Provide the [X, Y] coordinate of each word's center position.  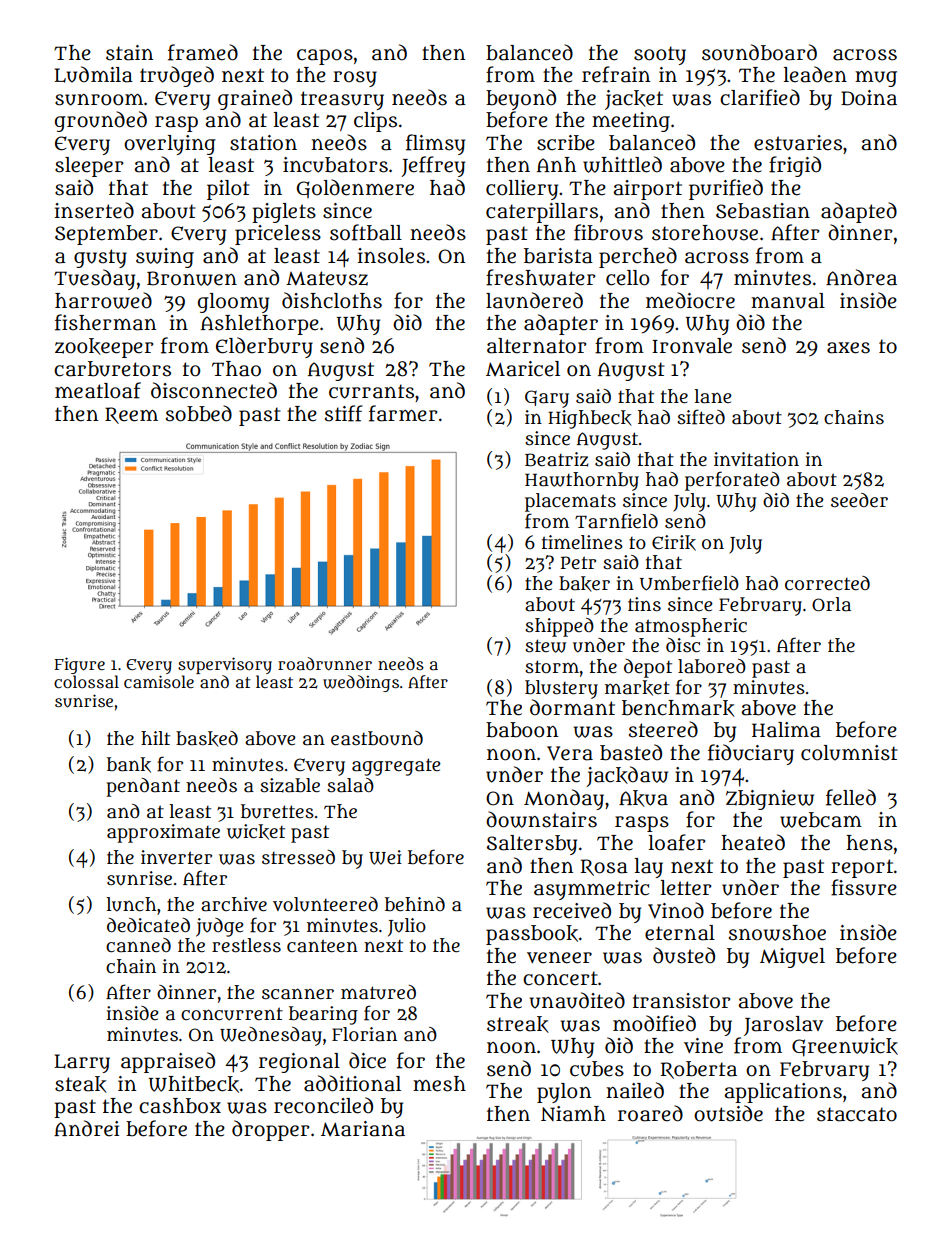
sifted [701, 417]
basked [207, 739]
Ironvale [692, 346]
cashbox [180, 1106]
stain [129, 53]
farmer [403, 413]
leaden [815, 74]
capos [325, 57]
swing [165, 258]
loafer [677, 842]
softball [366, 232]
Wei [385, 857]
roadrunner [325, 664]
